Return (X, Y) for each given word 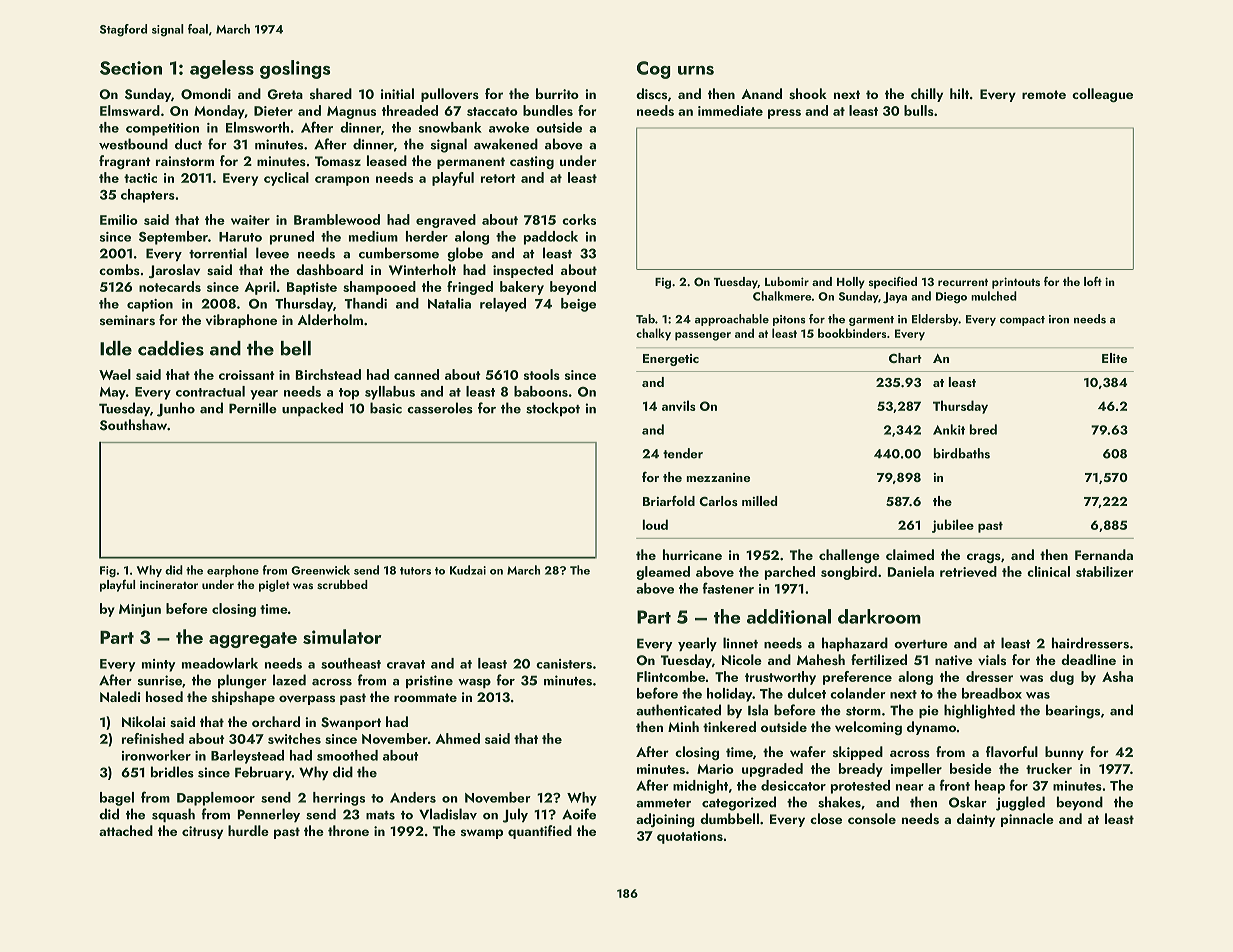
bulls (919, 110)
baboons (541, 391)
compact (1022, 321)
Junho (176, 409)
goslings (295, 69)
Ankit (949, 429)
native (954, 660)
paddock (551, 238)
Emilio (119, 219)
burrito (557, 93)
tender (683, 453)
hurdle (248, 830)
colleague (1102, 95)
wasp (474, 683)
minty (158, 665)
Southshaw (133, 425)
